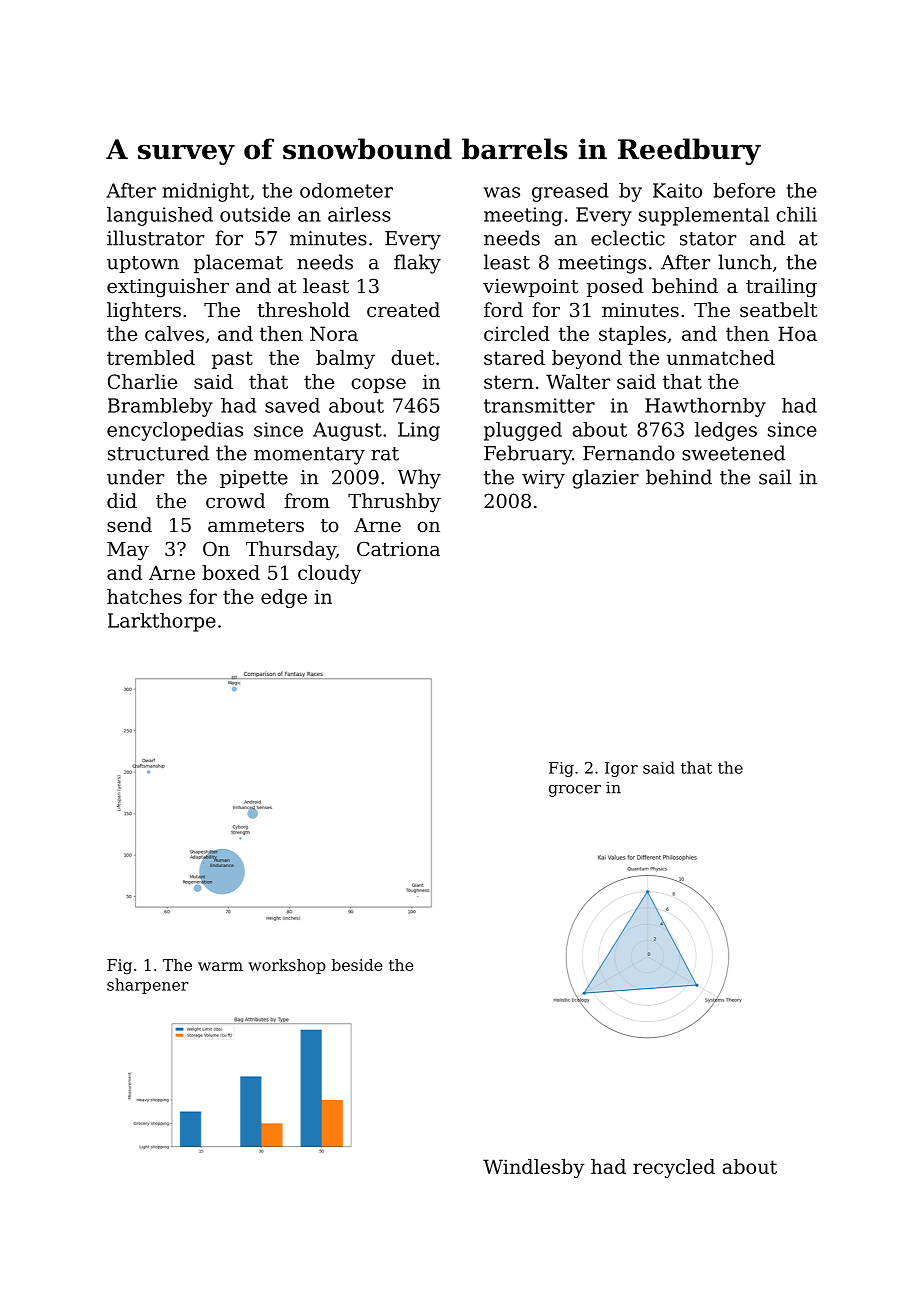 The height and width of the screenshot is (1311, 924). What do you see at coordinates (605, 479) in the screenshot?
I see `glazier` at bounding box center [605, 479].
